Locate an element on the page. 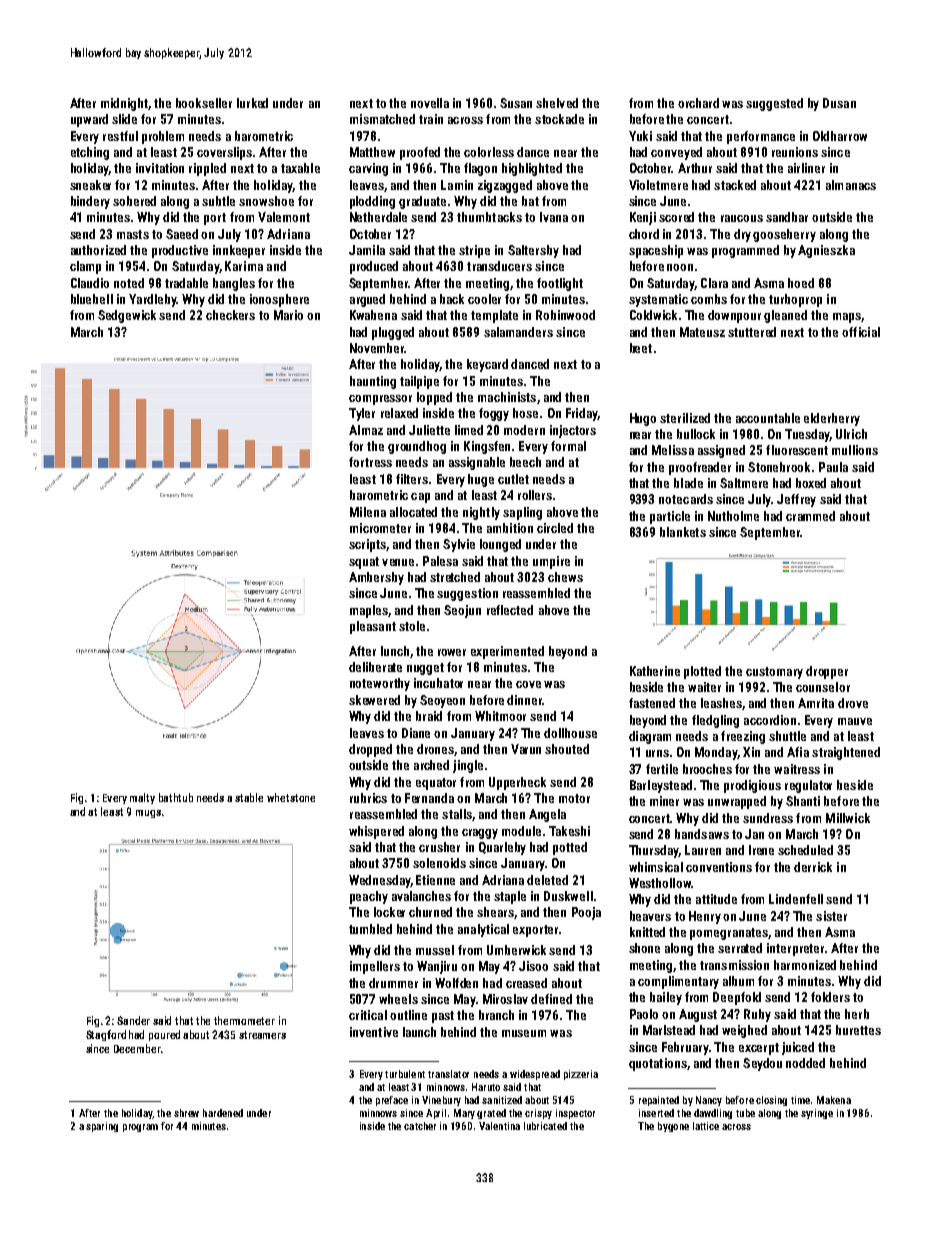 This image has width=952, height=1233. squat is located at coordinates (364, 563).
